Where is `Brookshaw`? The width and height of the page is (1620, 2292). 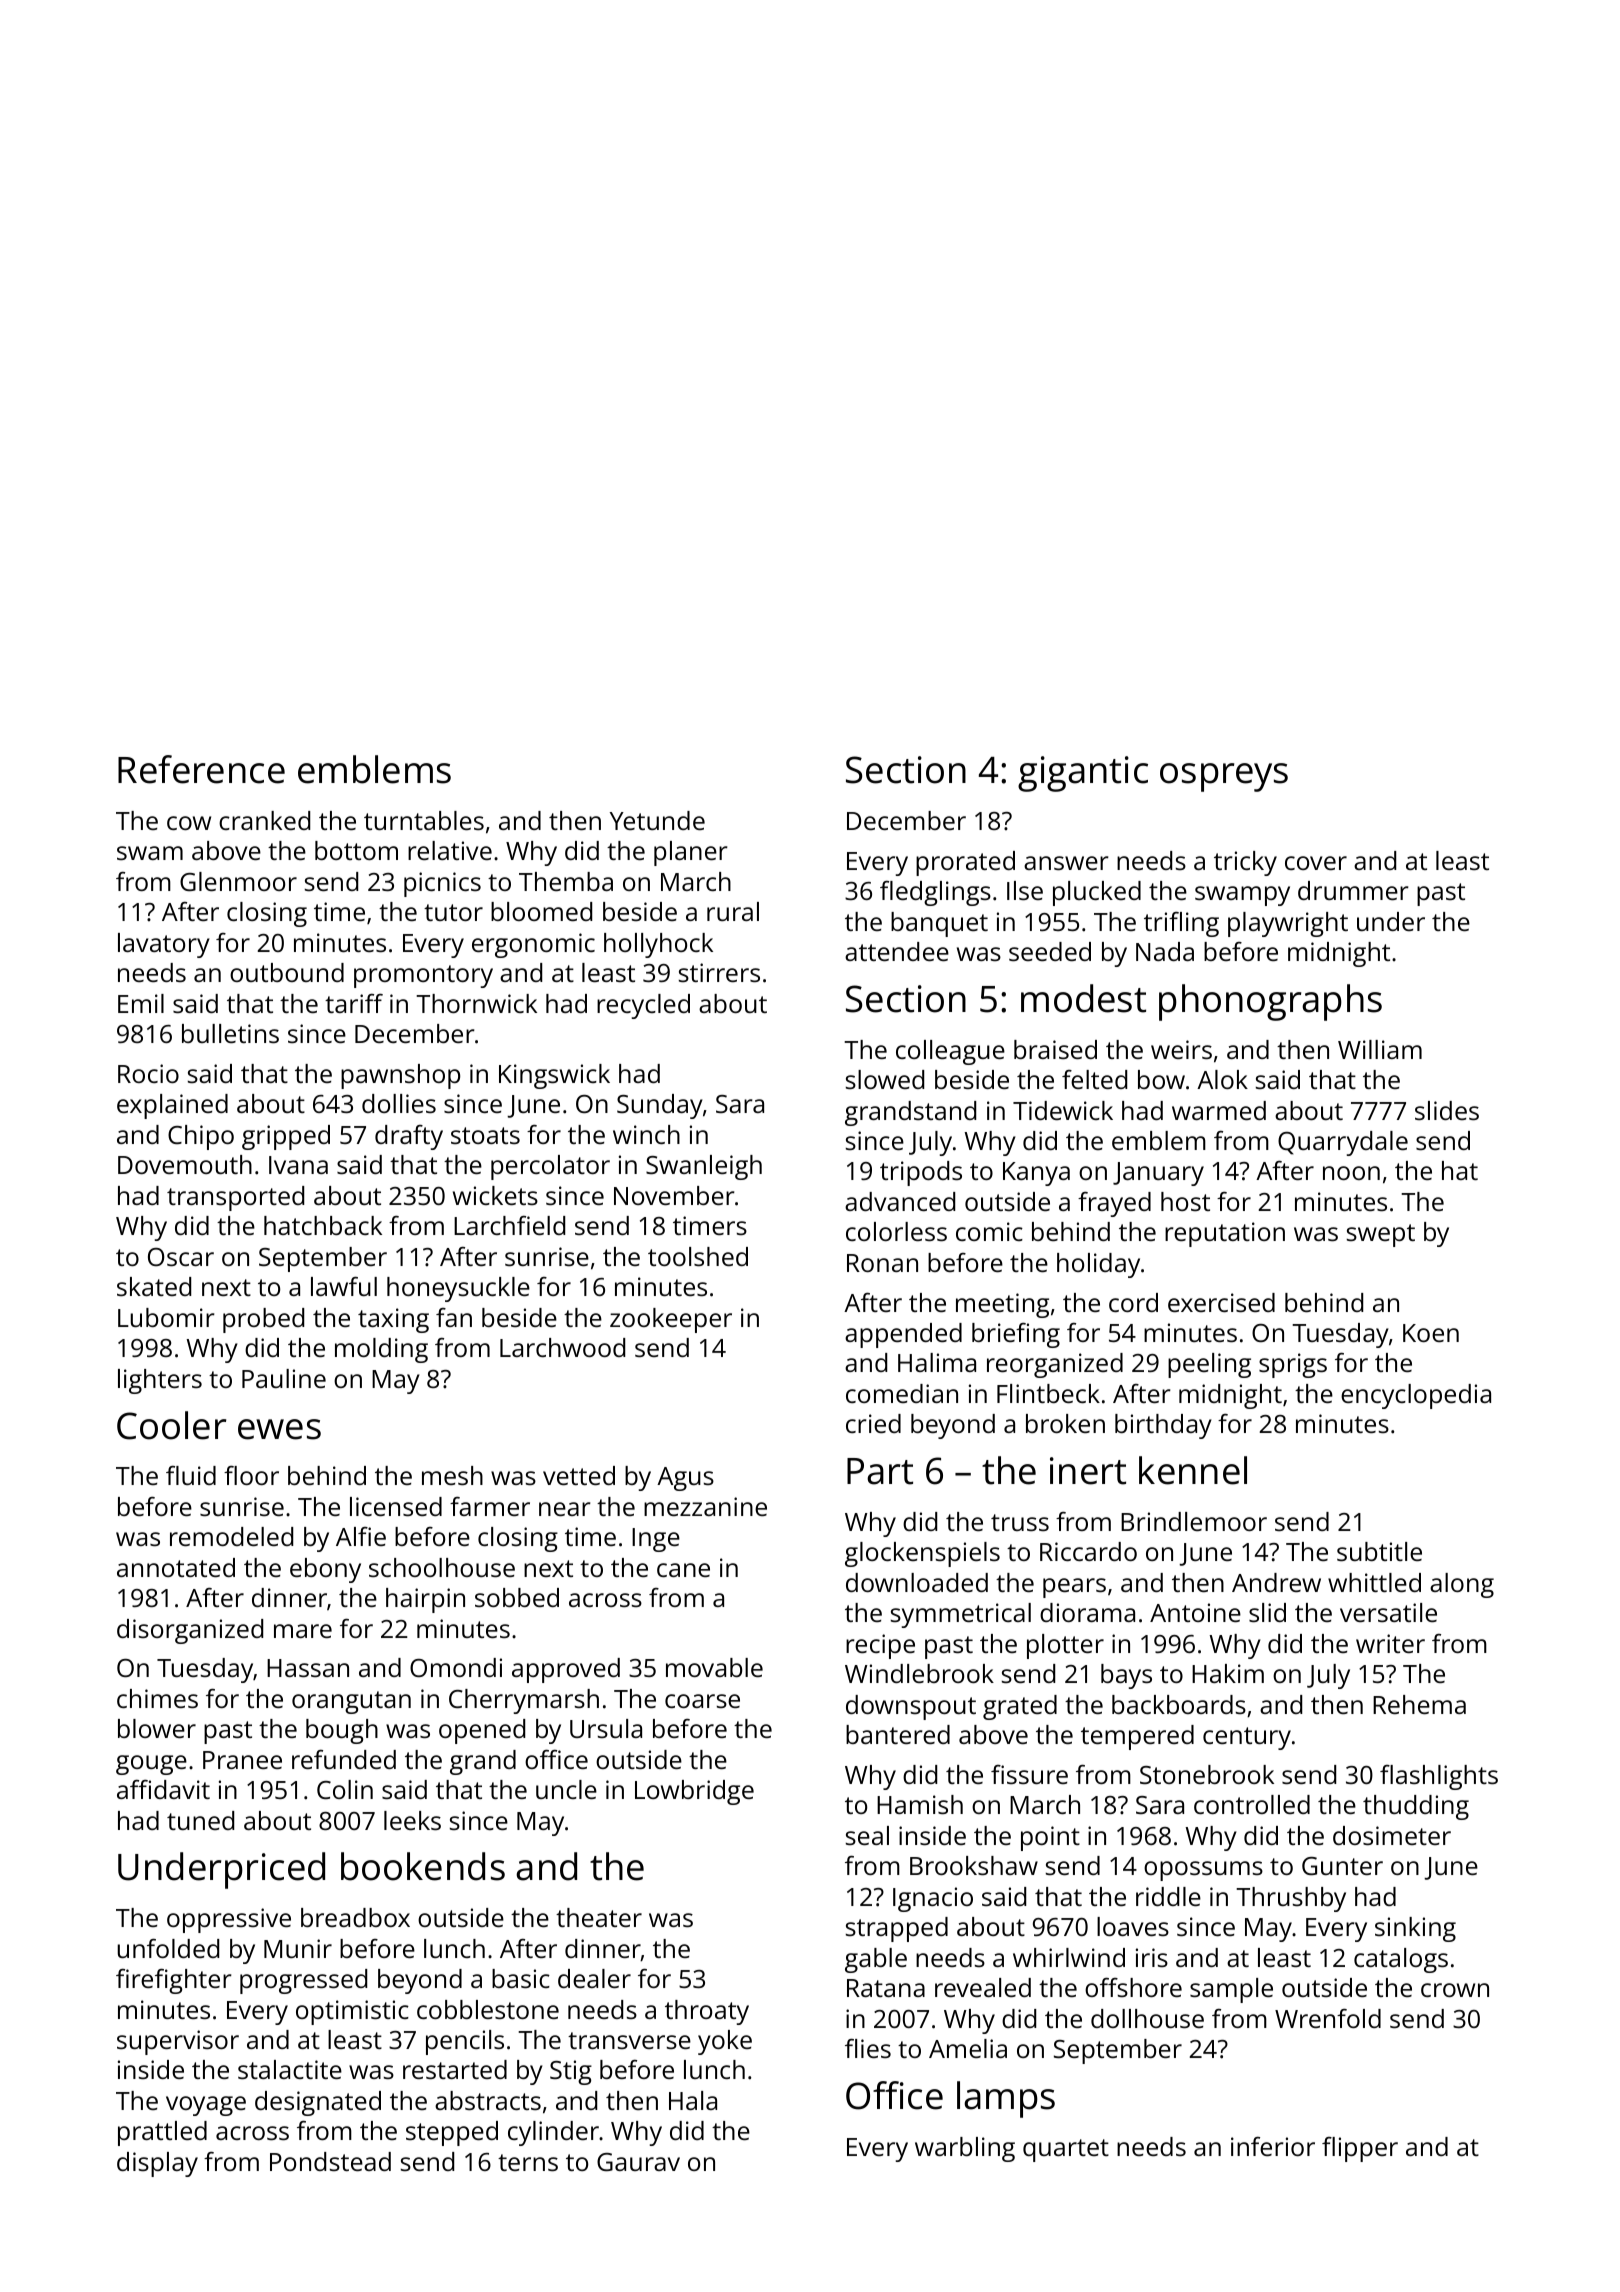 Brookshaw is located at coordinates (974, 1865).
